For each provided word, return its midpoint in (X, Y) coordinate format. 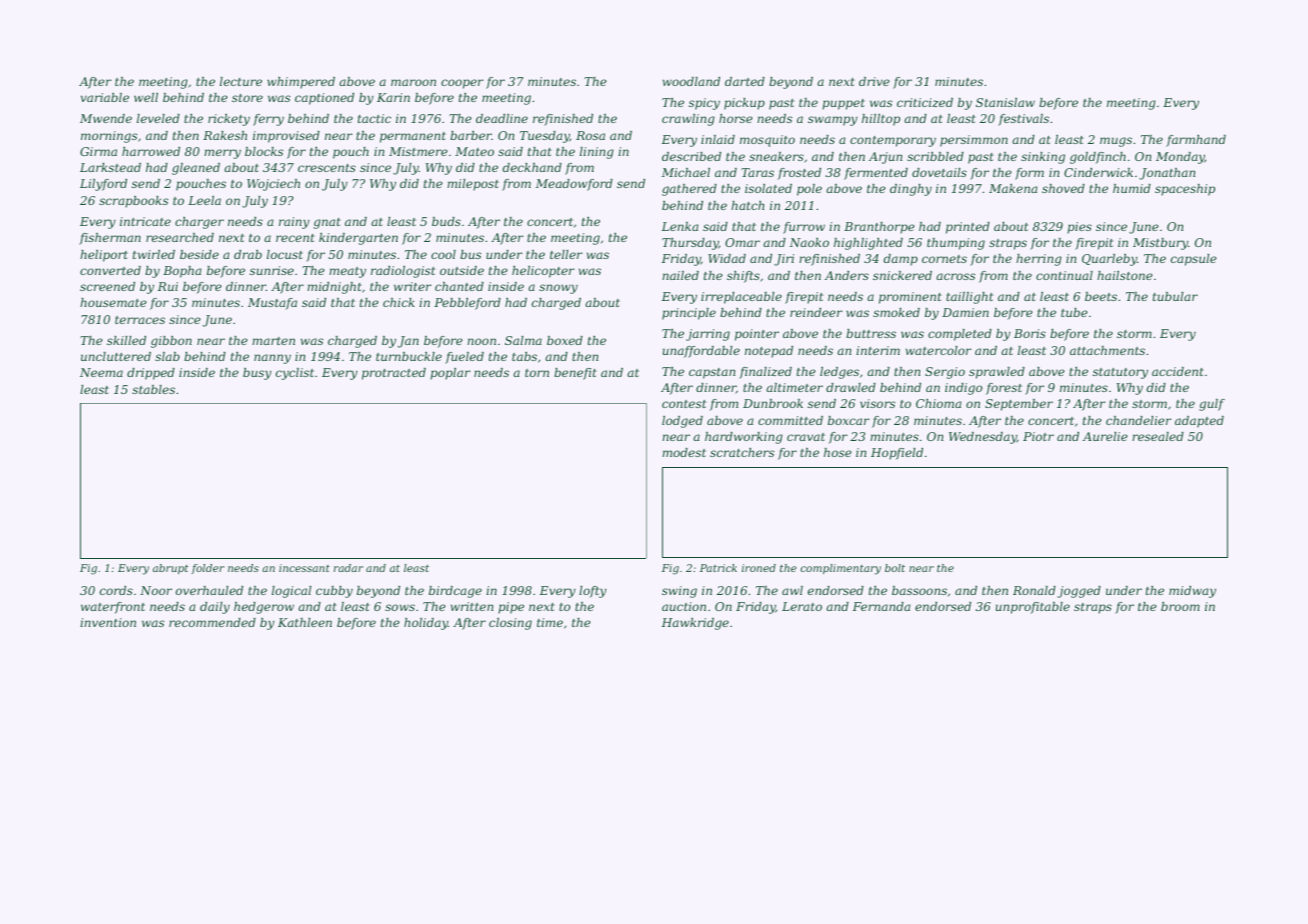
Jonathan (1167, 174)
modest (684, 452)
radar (348, 568)
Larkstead (110, 167)
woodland (691, 81)
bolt (895, 568)
